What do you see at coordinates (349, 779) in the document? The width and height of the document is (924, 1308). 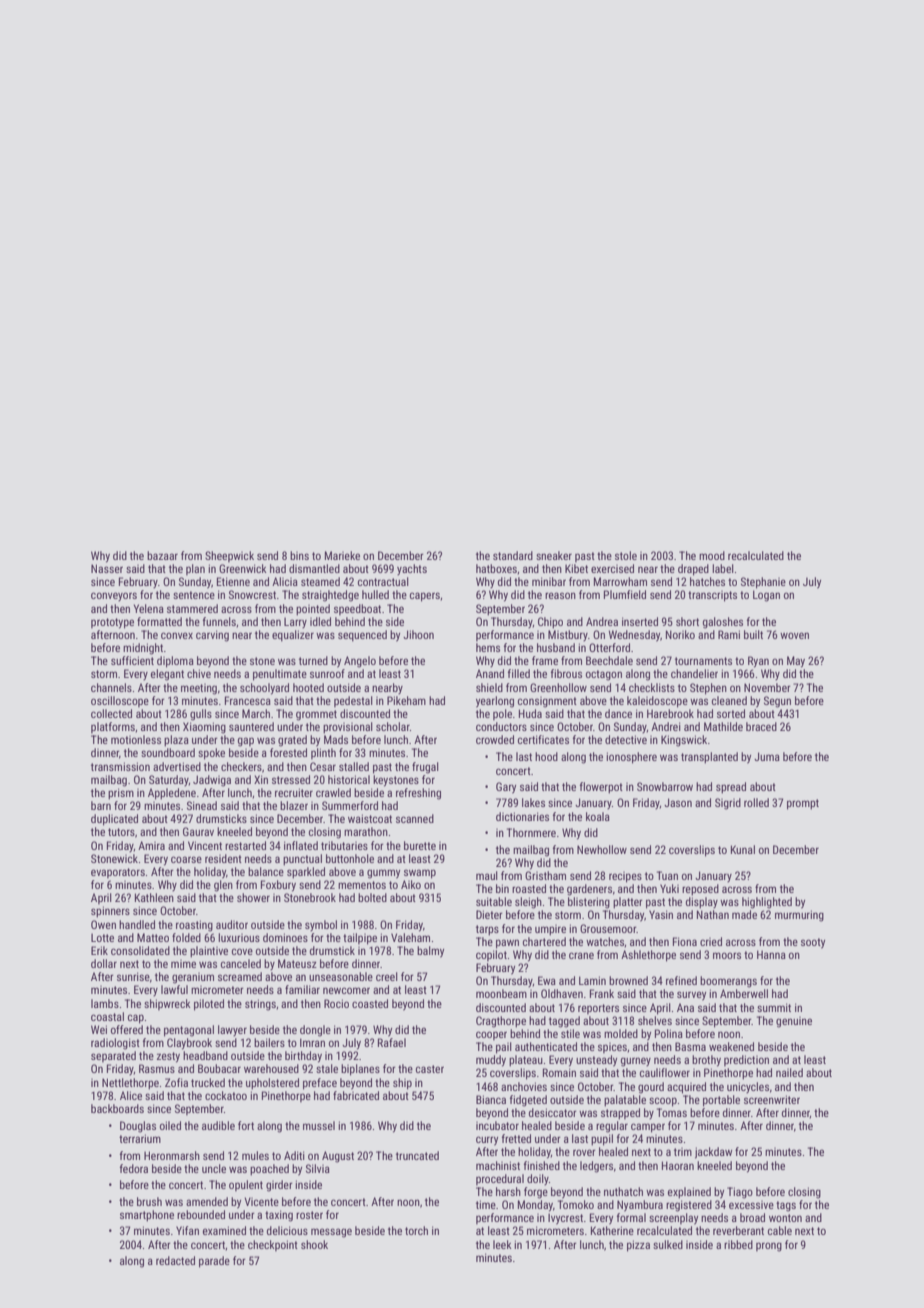 I see `historical` at bounding box center [349, 779].
